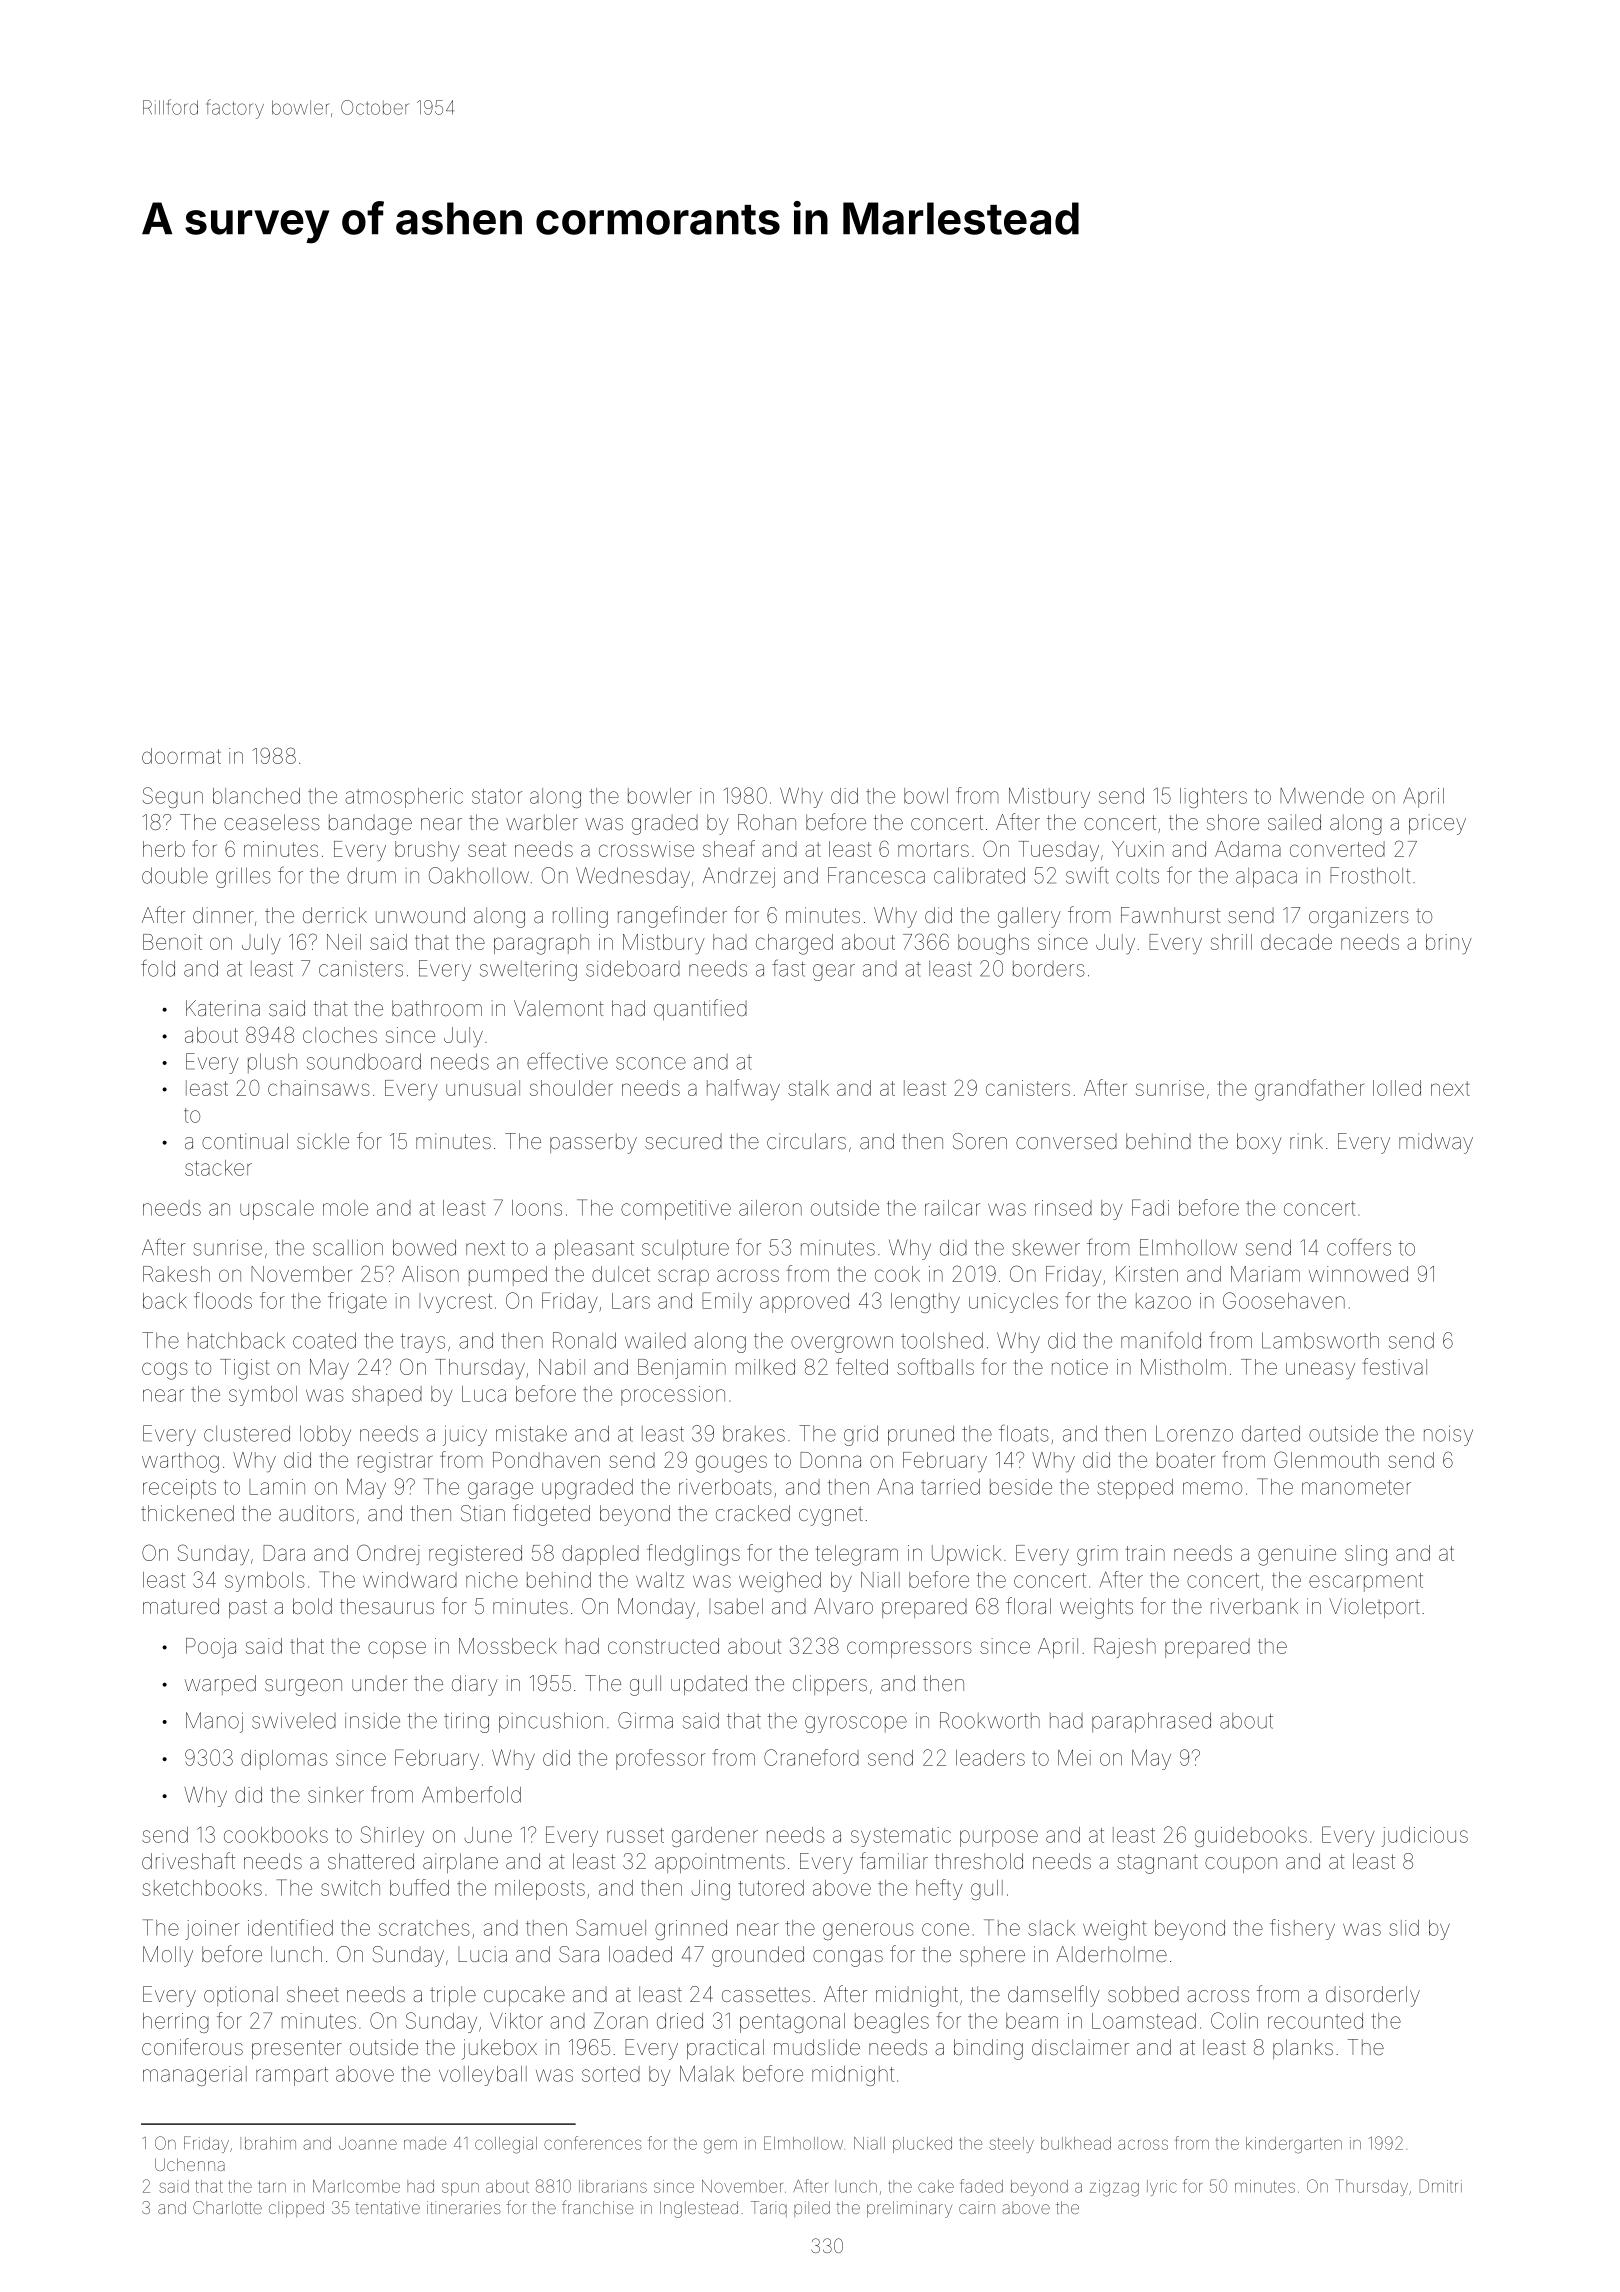  I want to click on herb, so click(164, 849).
